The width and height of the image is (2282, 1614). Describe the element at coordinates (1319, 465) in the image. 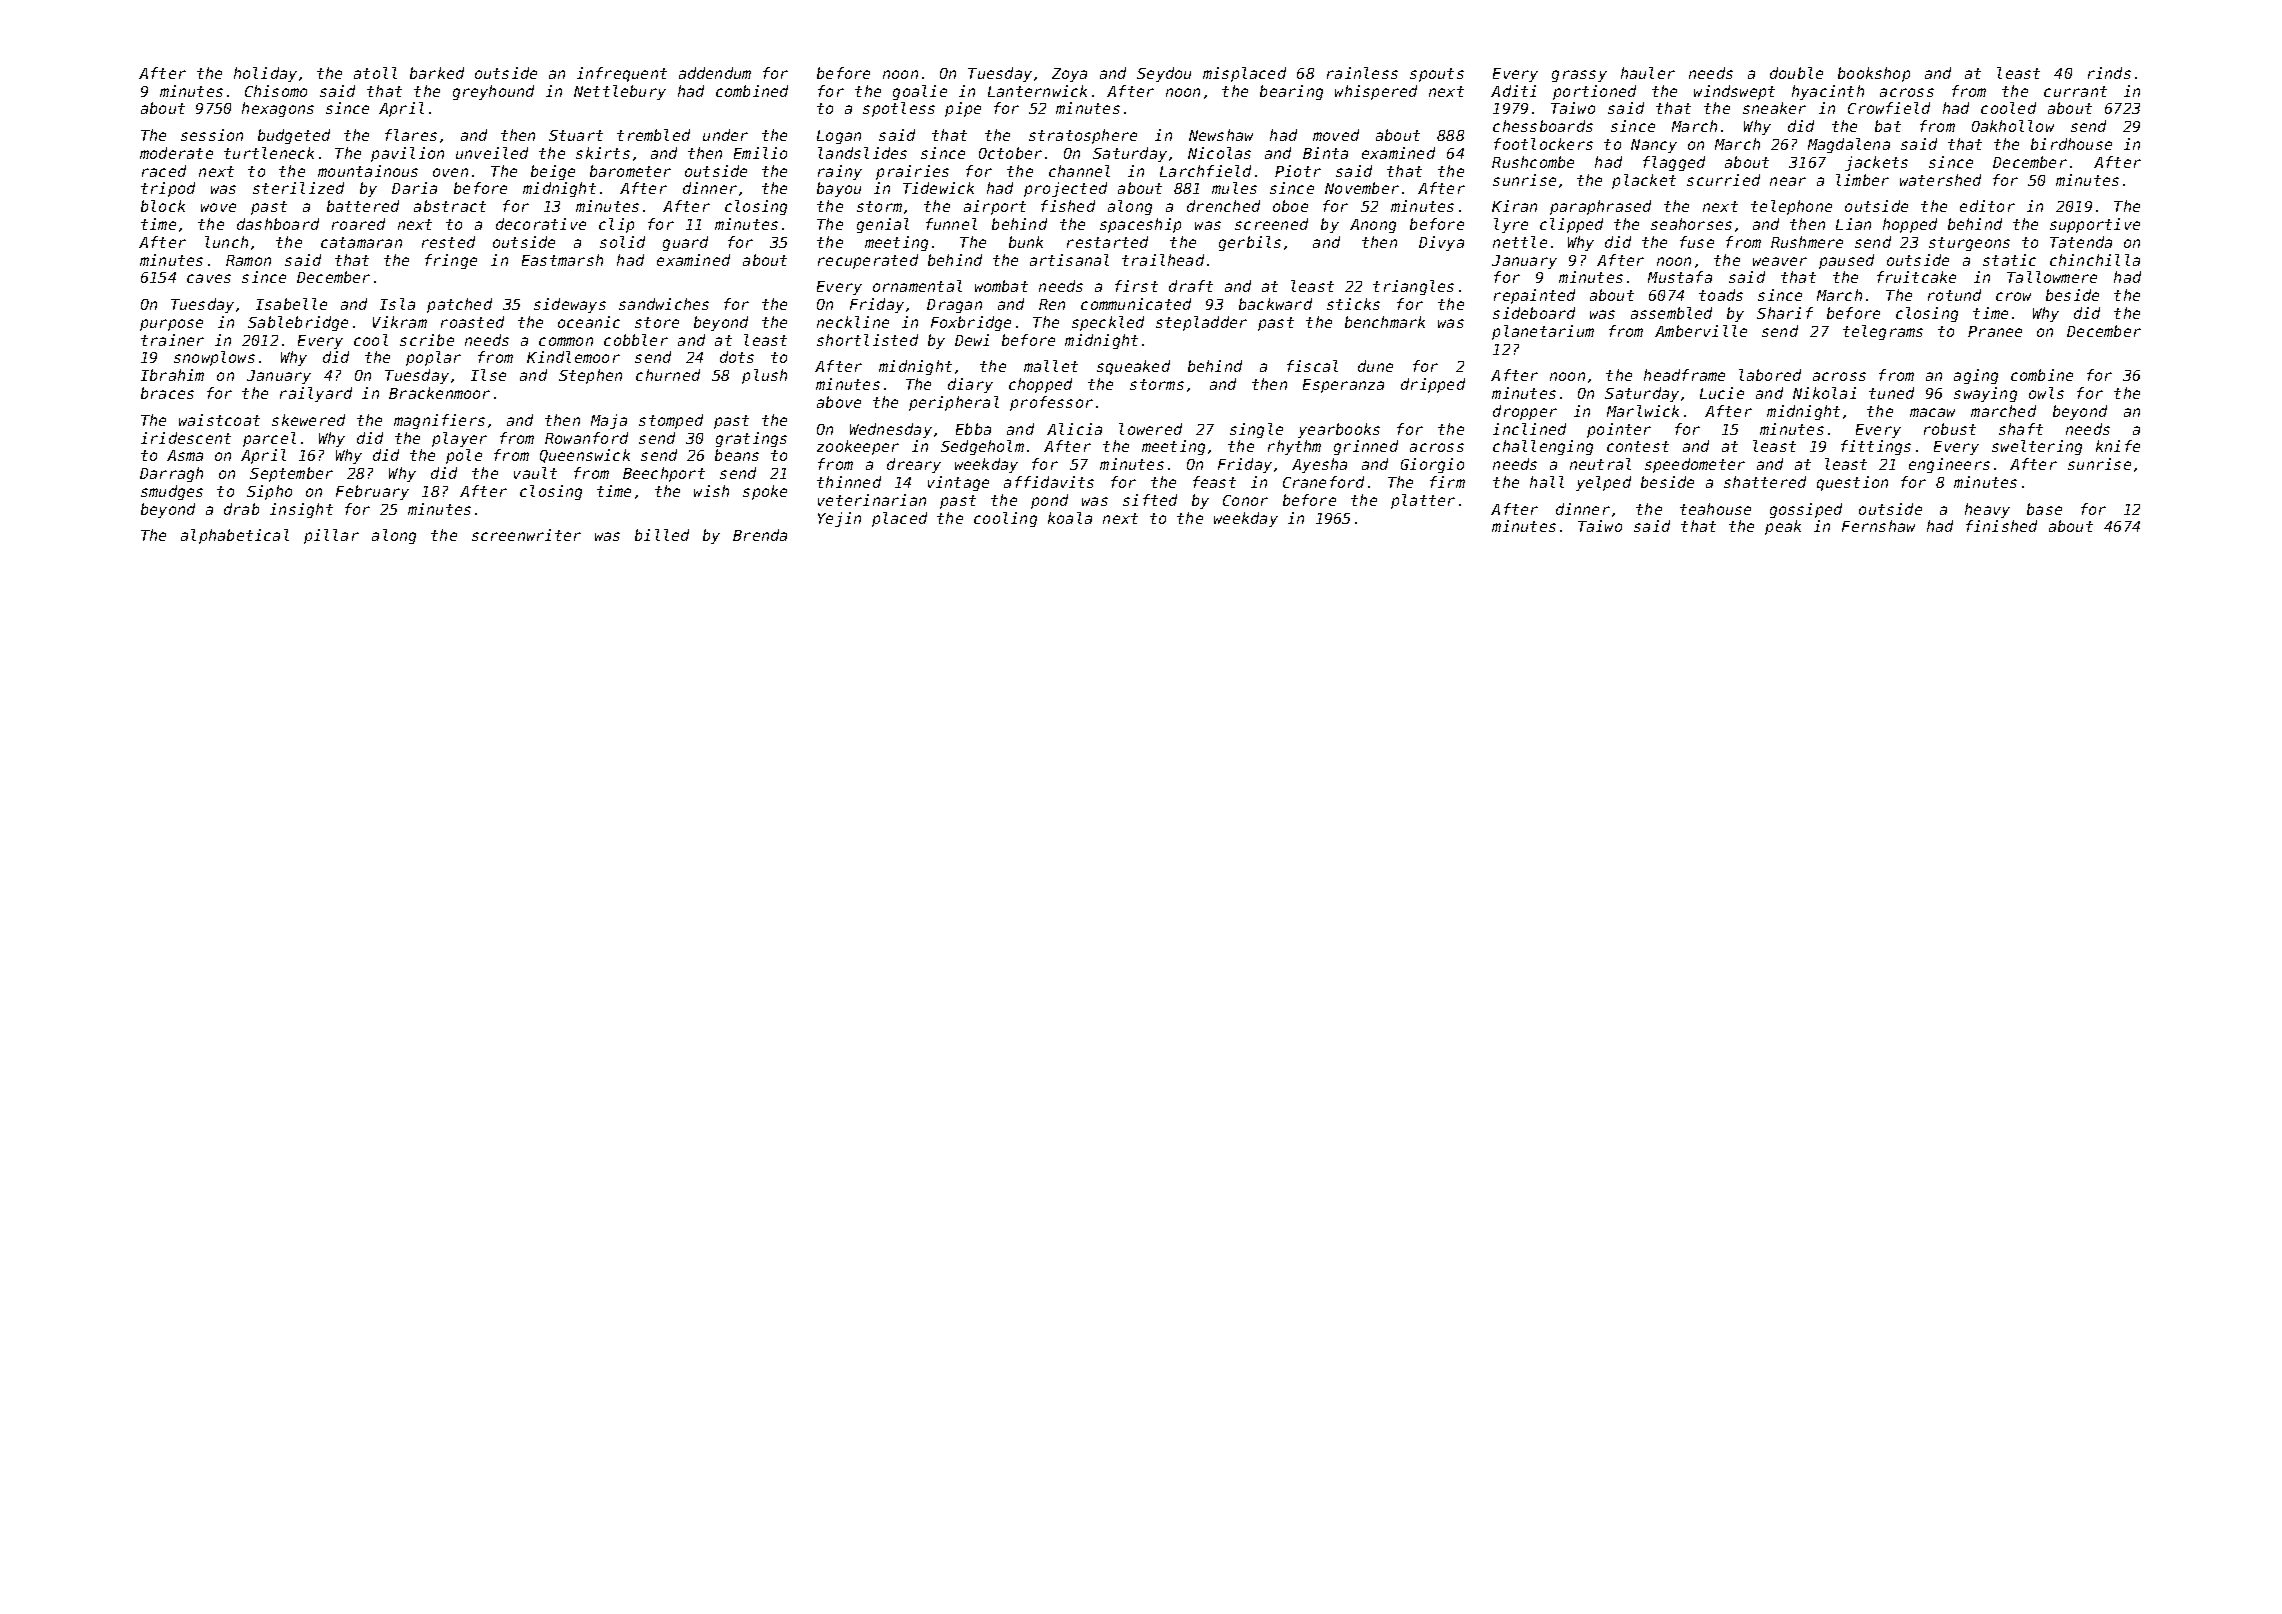

I see `Ayesha` at that location.
